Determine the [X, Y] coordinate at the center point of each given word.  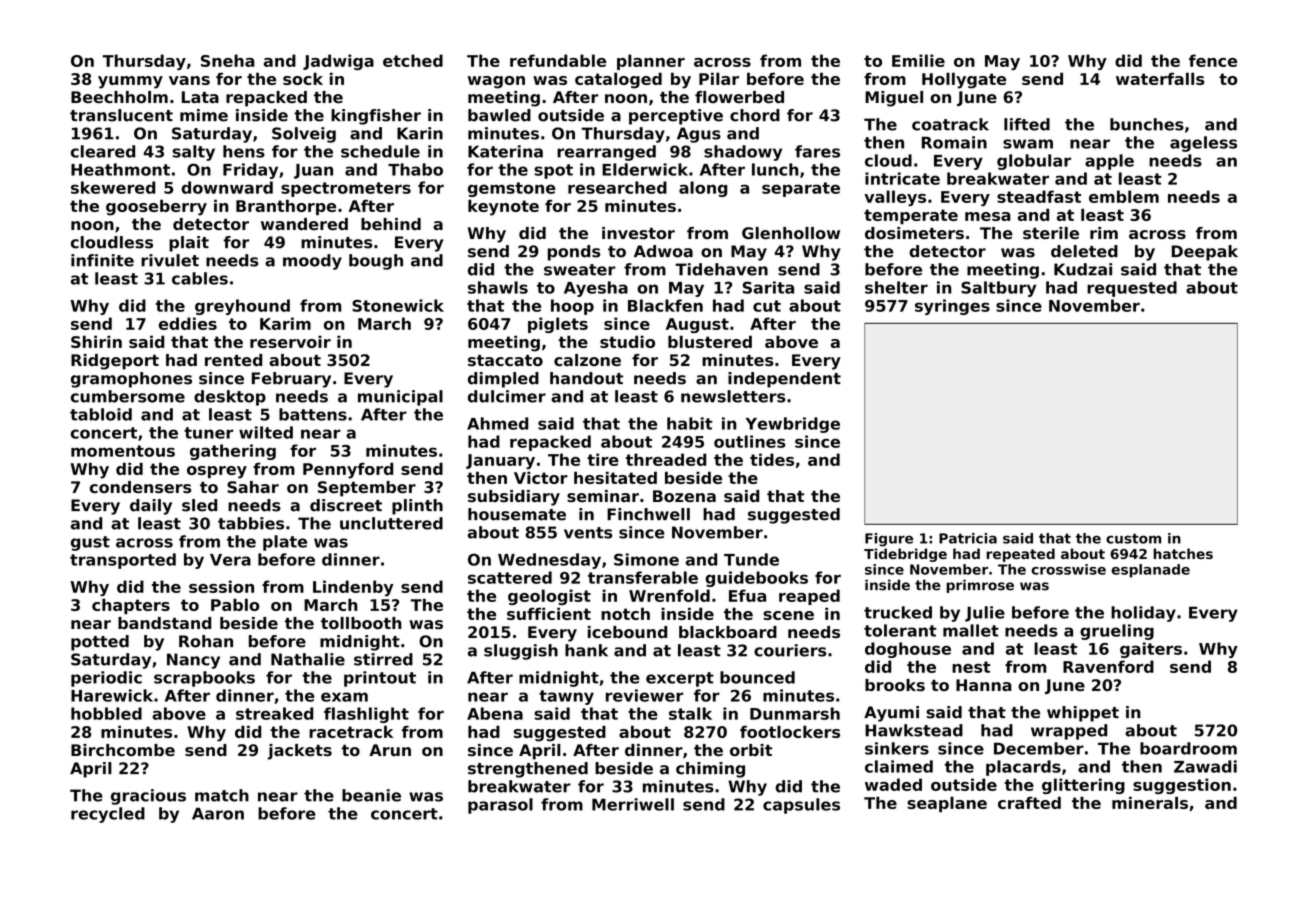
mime [204, 115]
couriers [790, 650]
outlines [749, 441]
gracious [148, 797]
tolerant [900, 630]
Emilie [918, 60]
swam [1028, 144]
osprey [217, 472]
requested [1132, 289]
